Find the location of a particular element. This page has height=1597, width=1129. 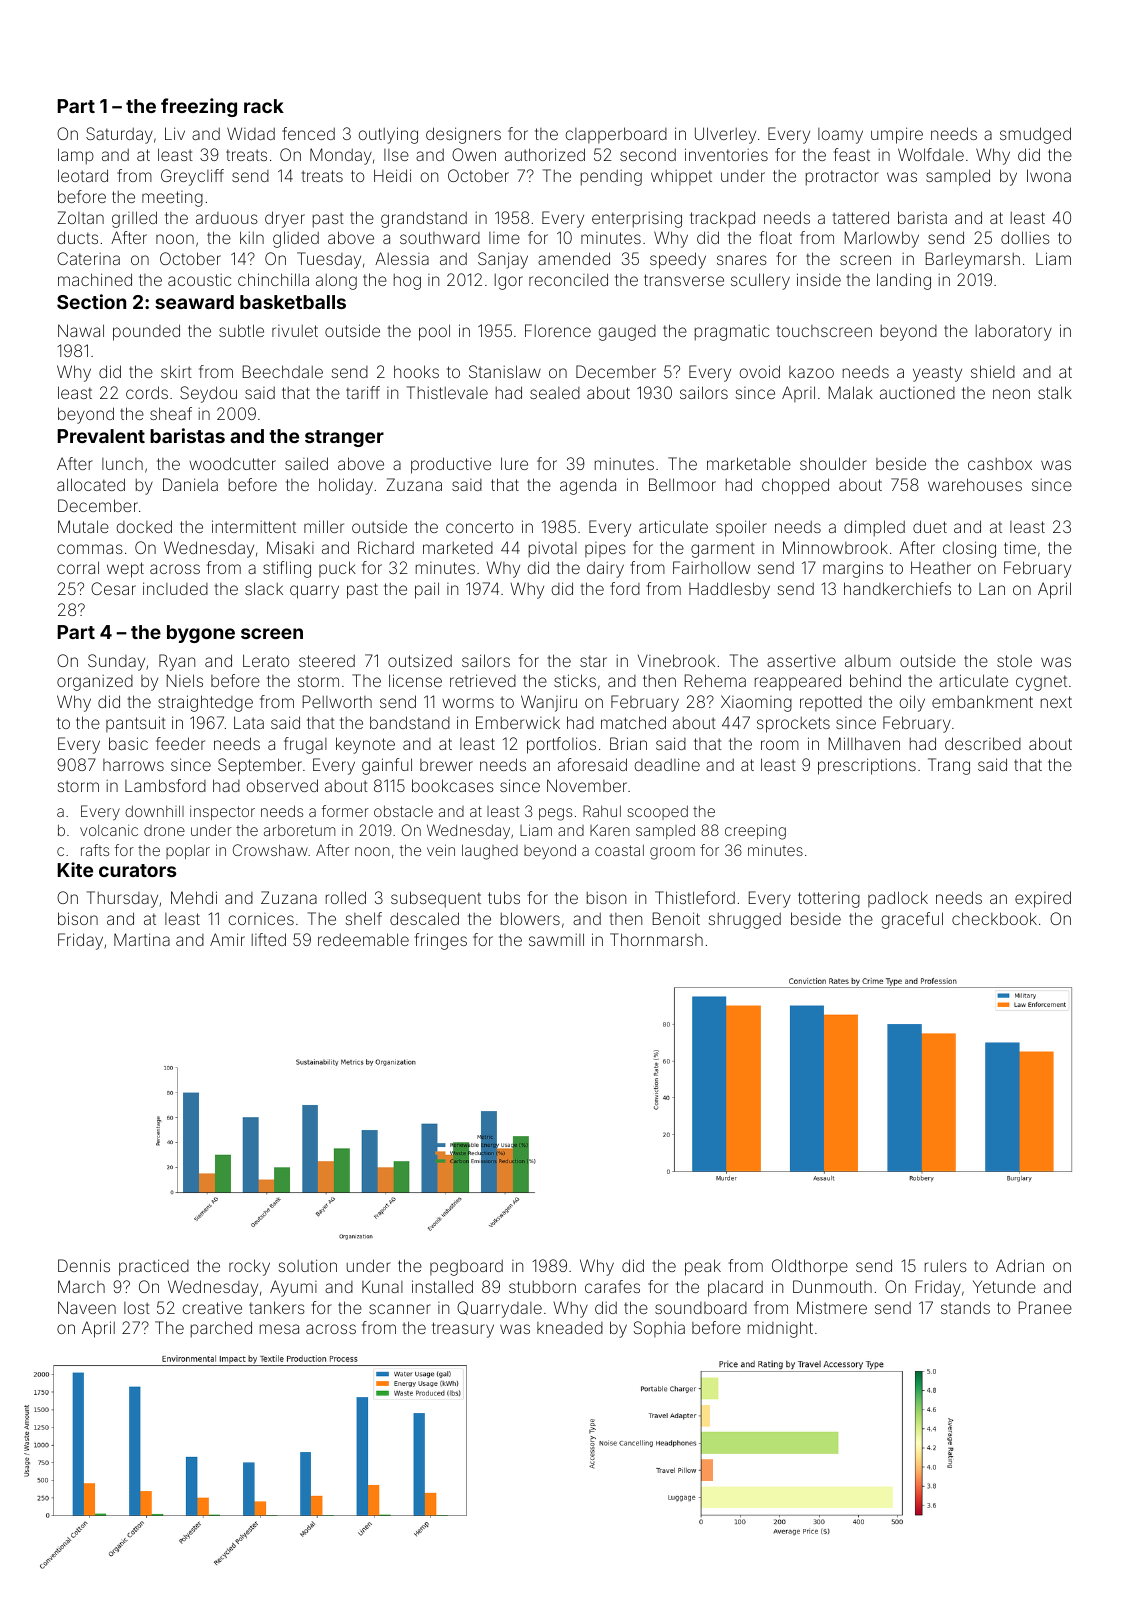

Ulverley is located at coordinates (725, 135).
